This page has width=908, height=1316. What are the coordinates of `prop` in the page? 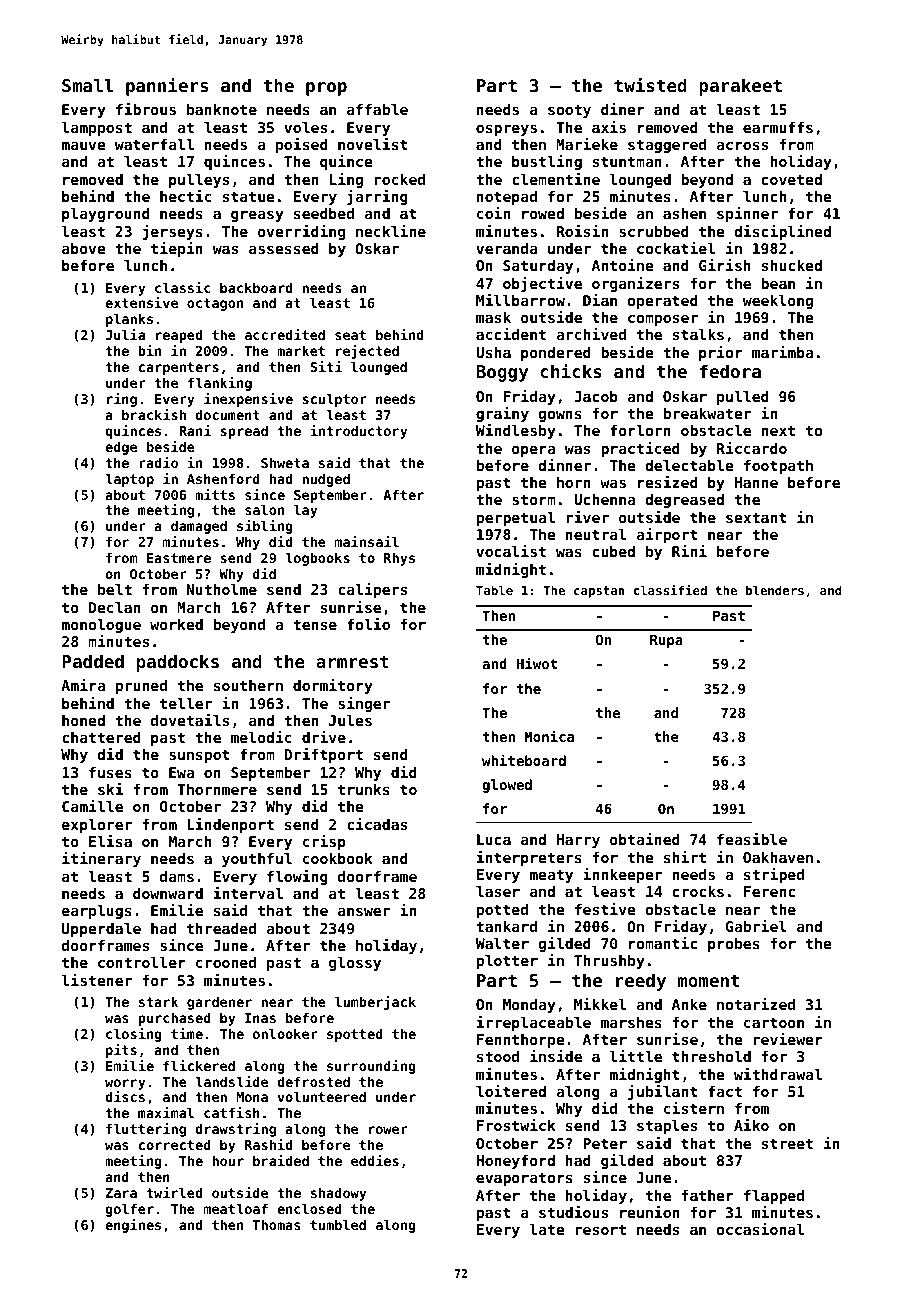 It's located at (326, 89).
